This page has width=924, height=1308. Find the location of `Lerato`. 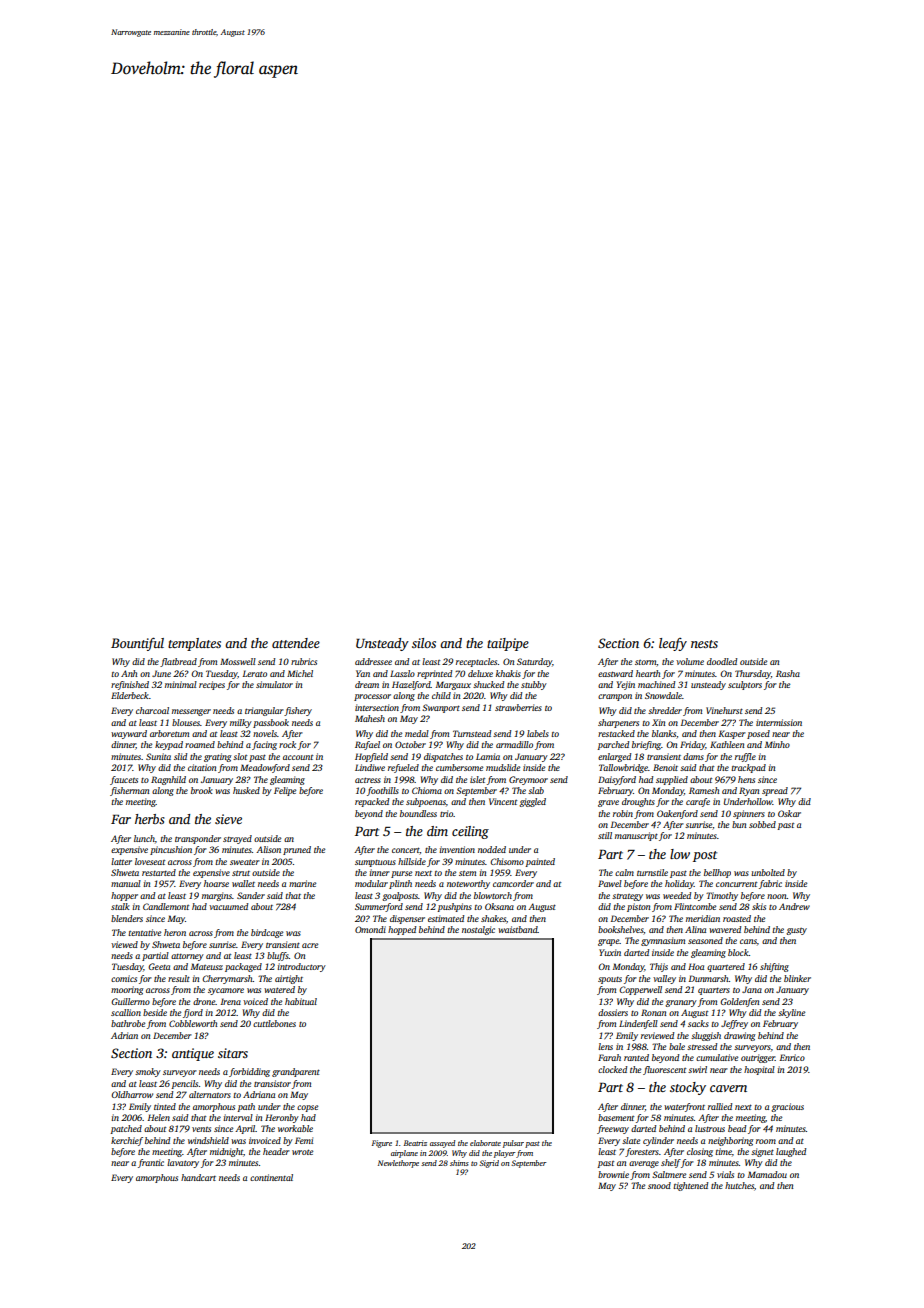

Lerato is located at coordinates (255, 673).
